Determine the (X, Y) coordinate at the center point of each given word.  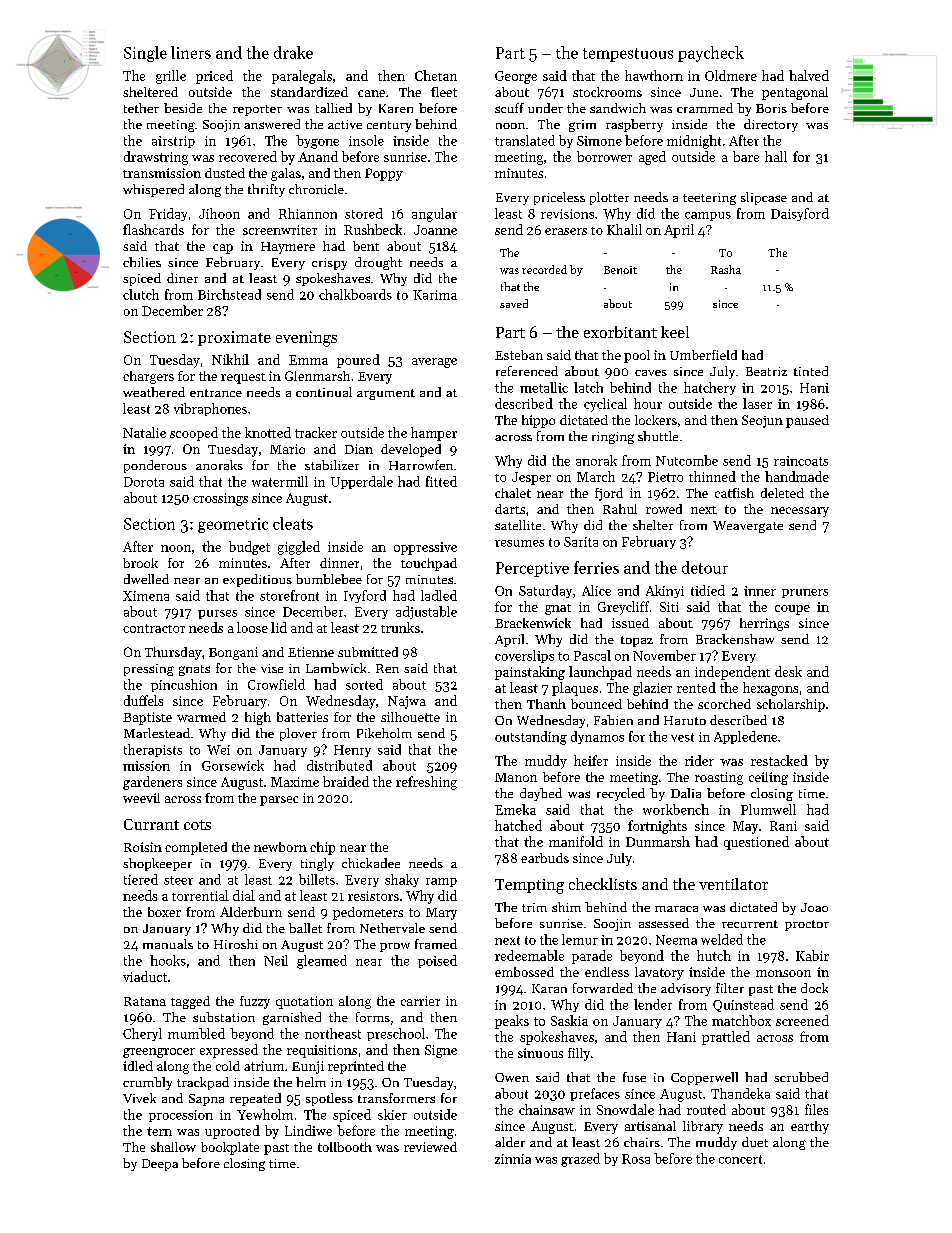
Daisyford (800, 214)
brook (140, 563)
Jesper (531, 478)
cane (371, 93)
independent (732, 673)
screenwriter (280, 230)
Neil (276, 960)
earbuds (545, 858)
